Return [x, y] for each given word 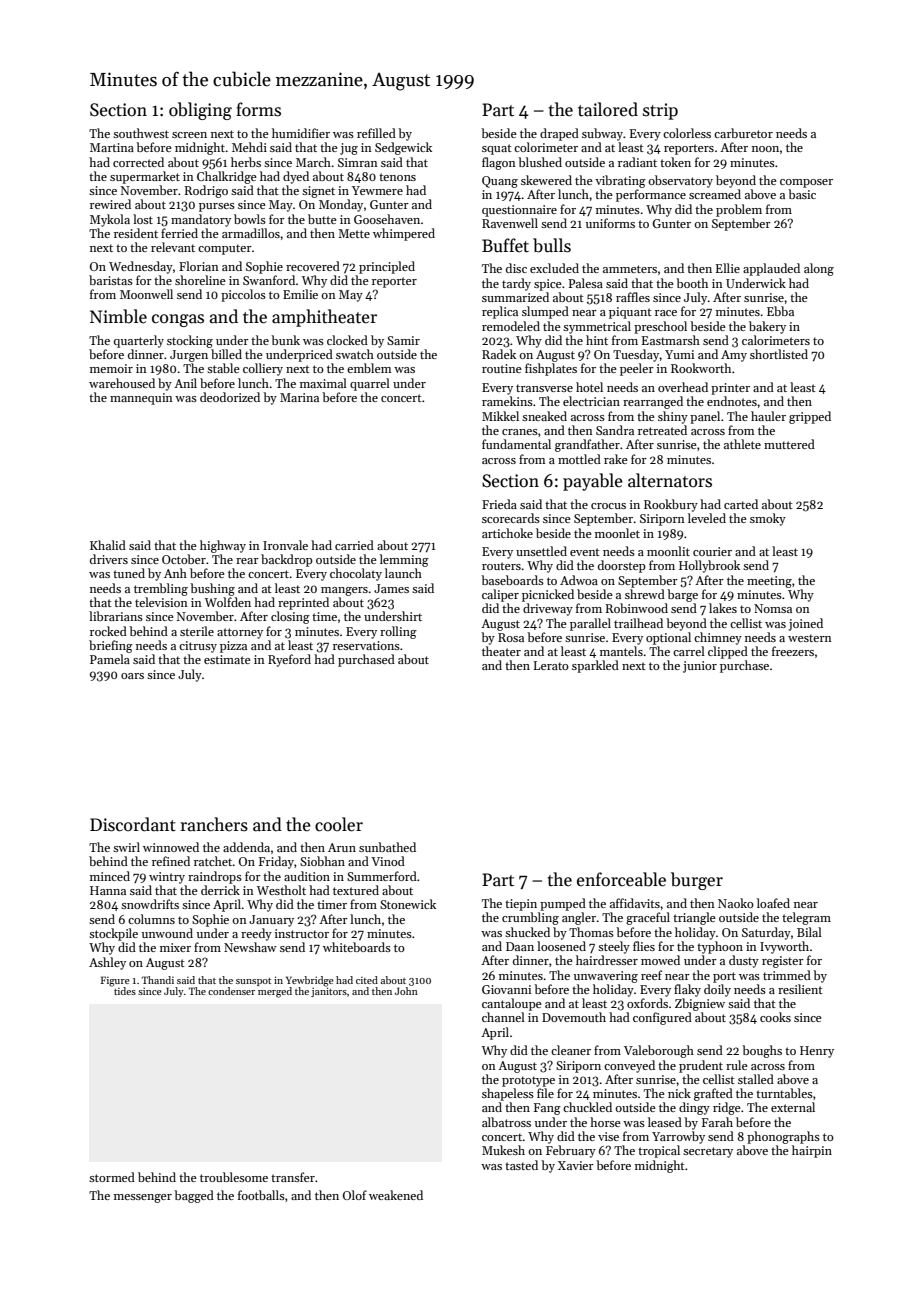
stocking [190, 341]
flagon [499, 163]
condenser [231, 991]
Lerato [551, 665]
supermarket [145, 177]
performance [651, 195]
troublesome [234, 1177]
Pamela [110, 659]
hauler [768, 416]
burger [697, 881]
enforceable [621, 879]
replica [500, 312]
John [406, 991]
